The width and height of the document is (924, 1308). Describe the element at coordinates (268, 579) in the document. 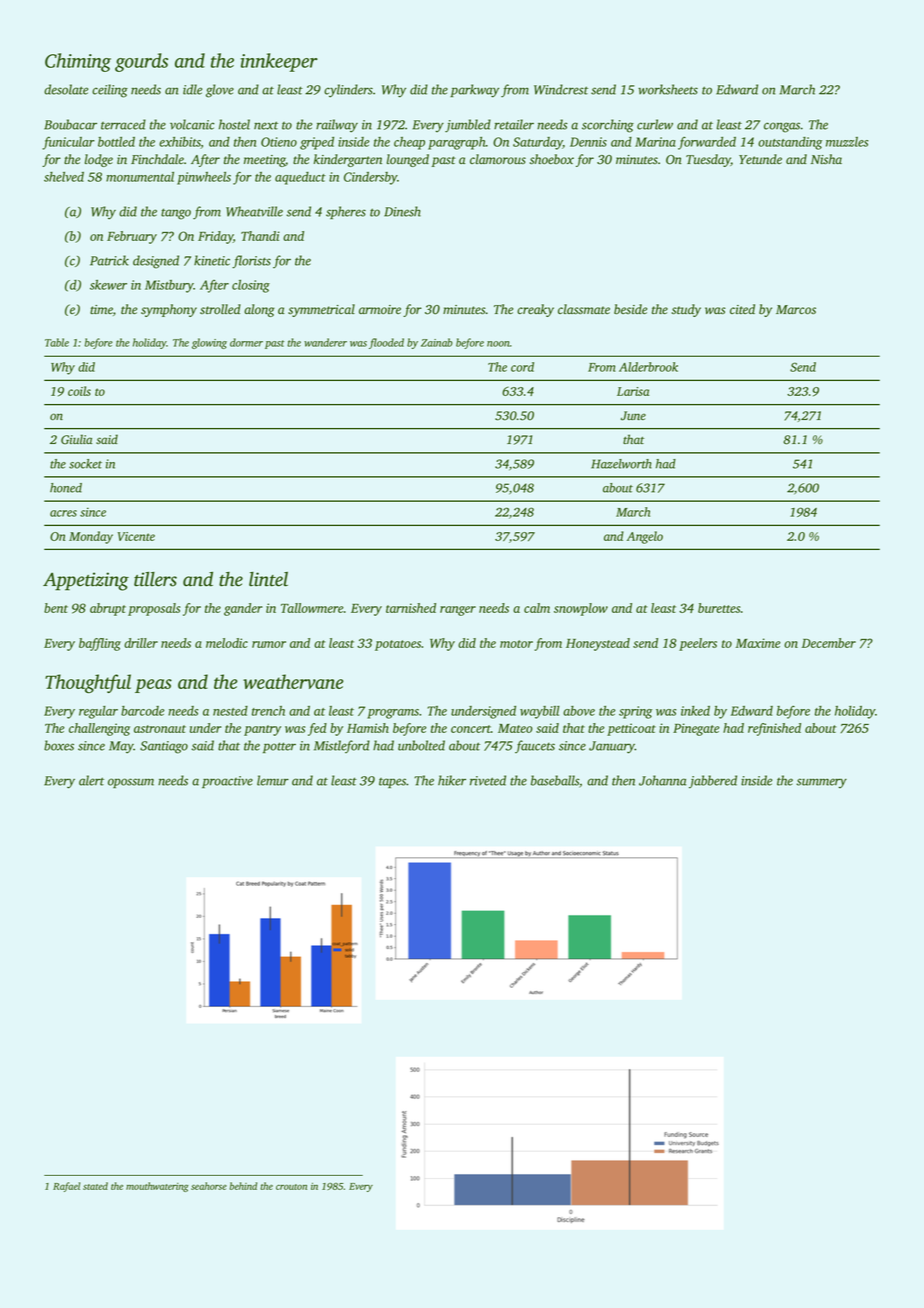

I see `lintel` at that location.
